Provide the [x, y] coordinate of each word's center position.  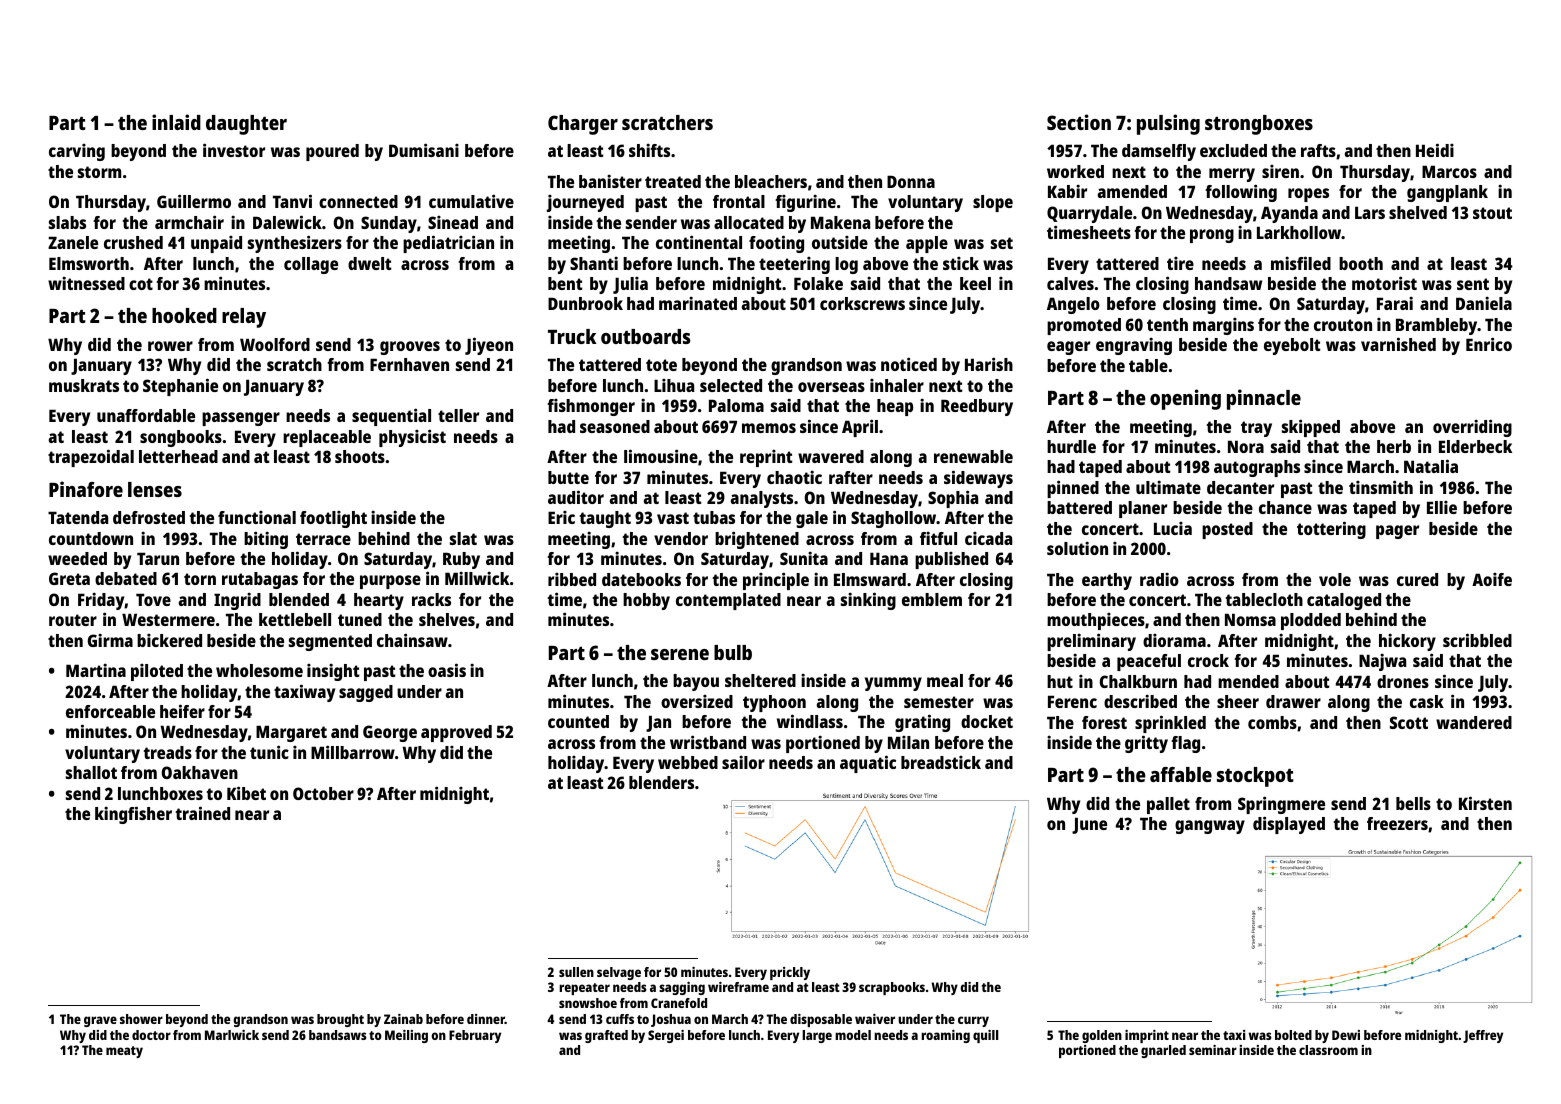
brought [340, 1020]
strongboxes [1259, 125]
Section [1079, 122]
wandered [1474, 722]
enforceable [110, 711]
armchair [189, 222]
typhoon [774, 703]
